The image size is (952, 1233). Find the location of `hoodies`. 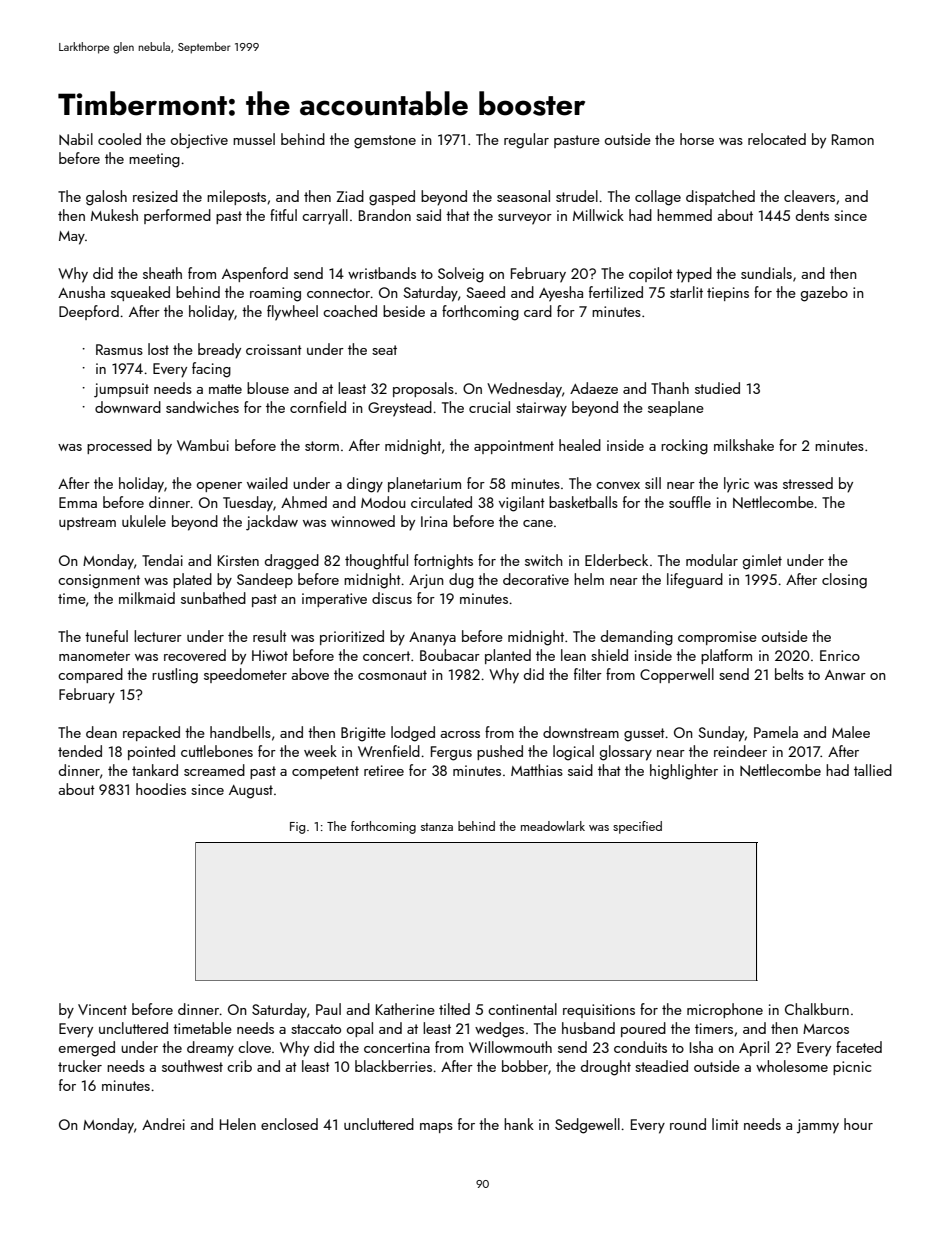

hoodies is located at coordinates (161, 789).
